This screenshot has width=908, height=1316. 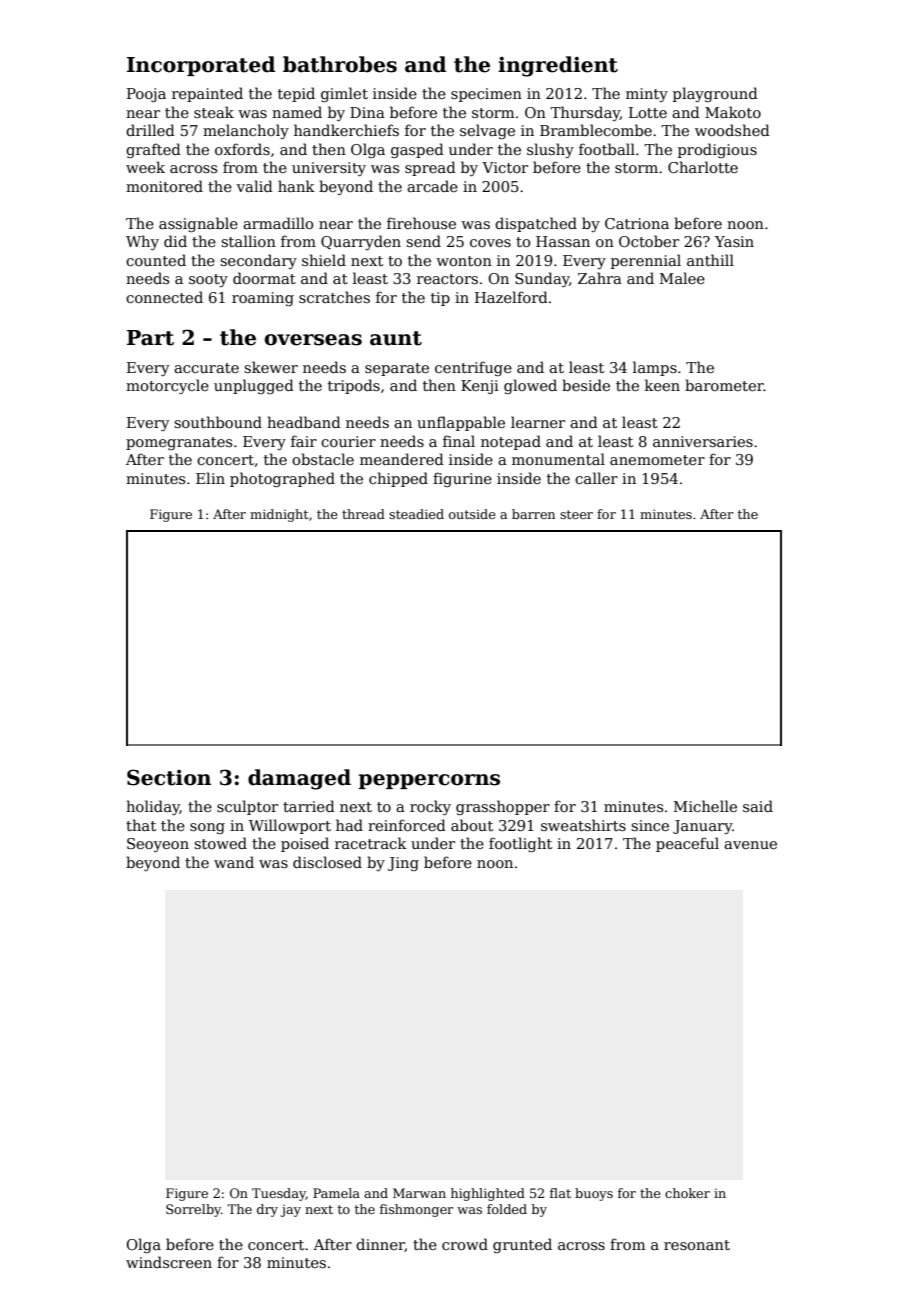 I want to click on Victor, so click(x=505, y=167).
